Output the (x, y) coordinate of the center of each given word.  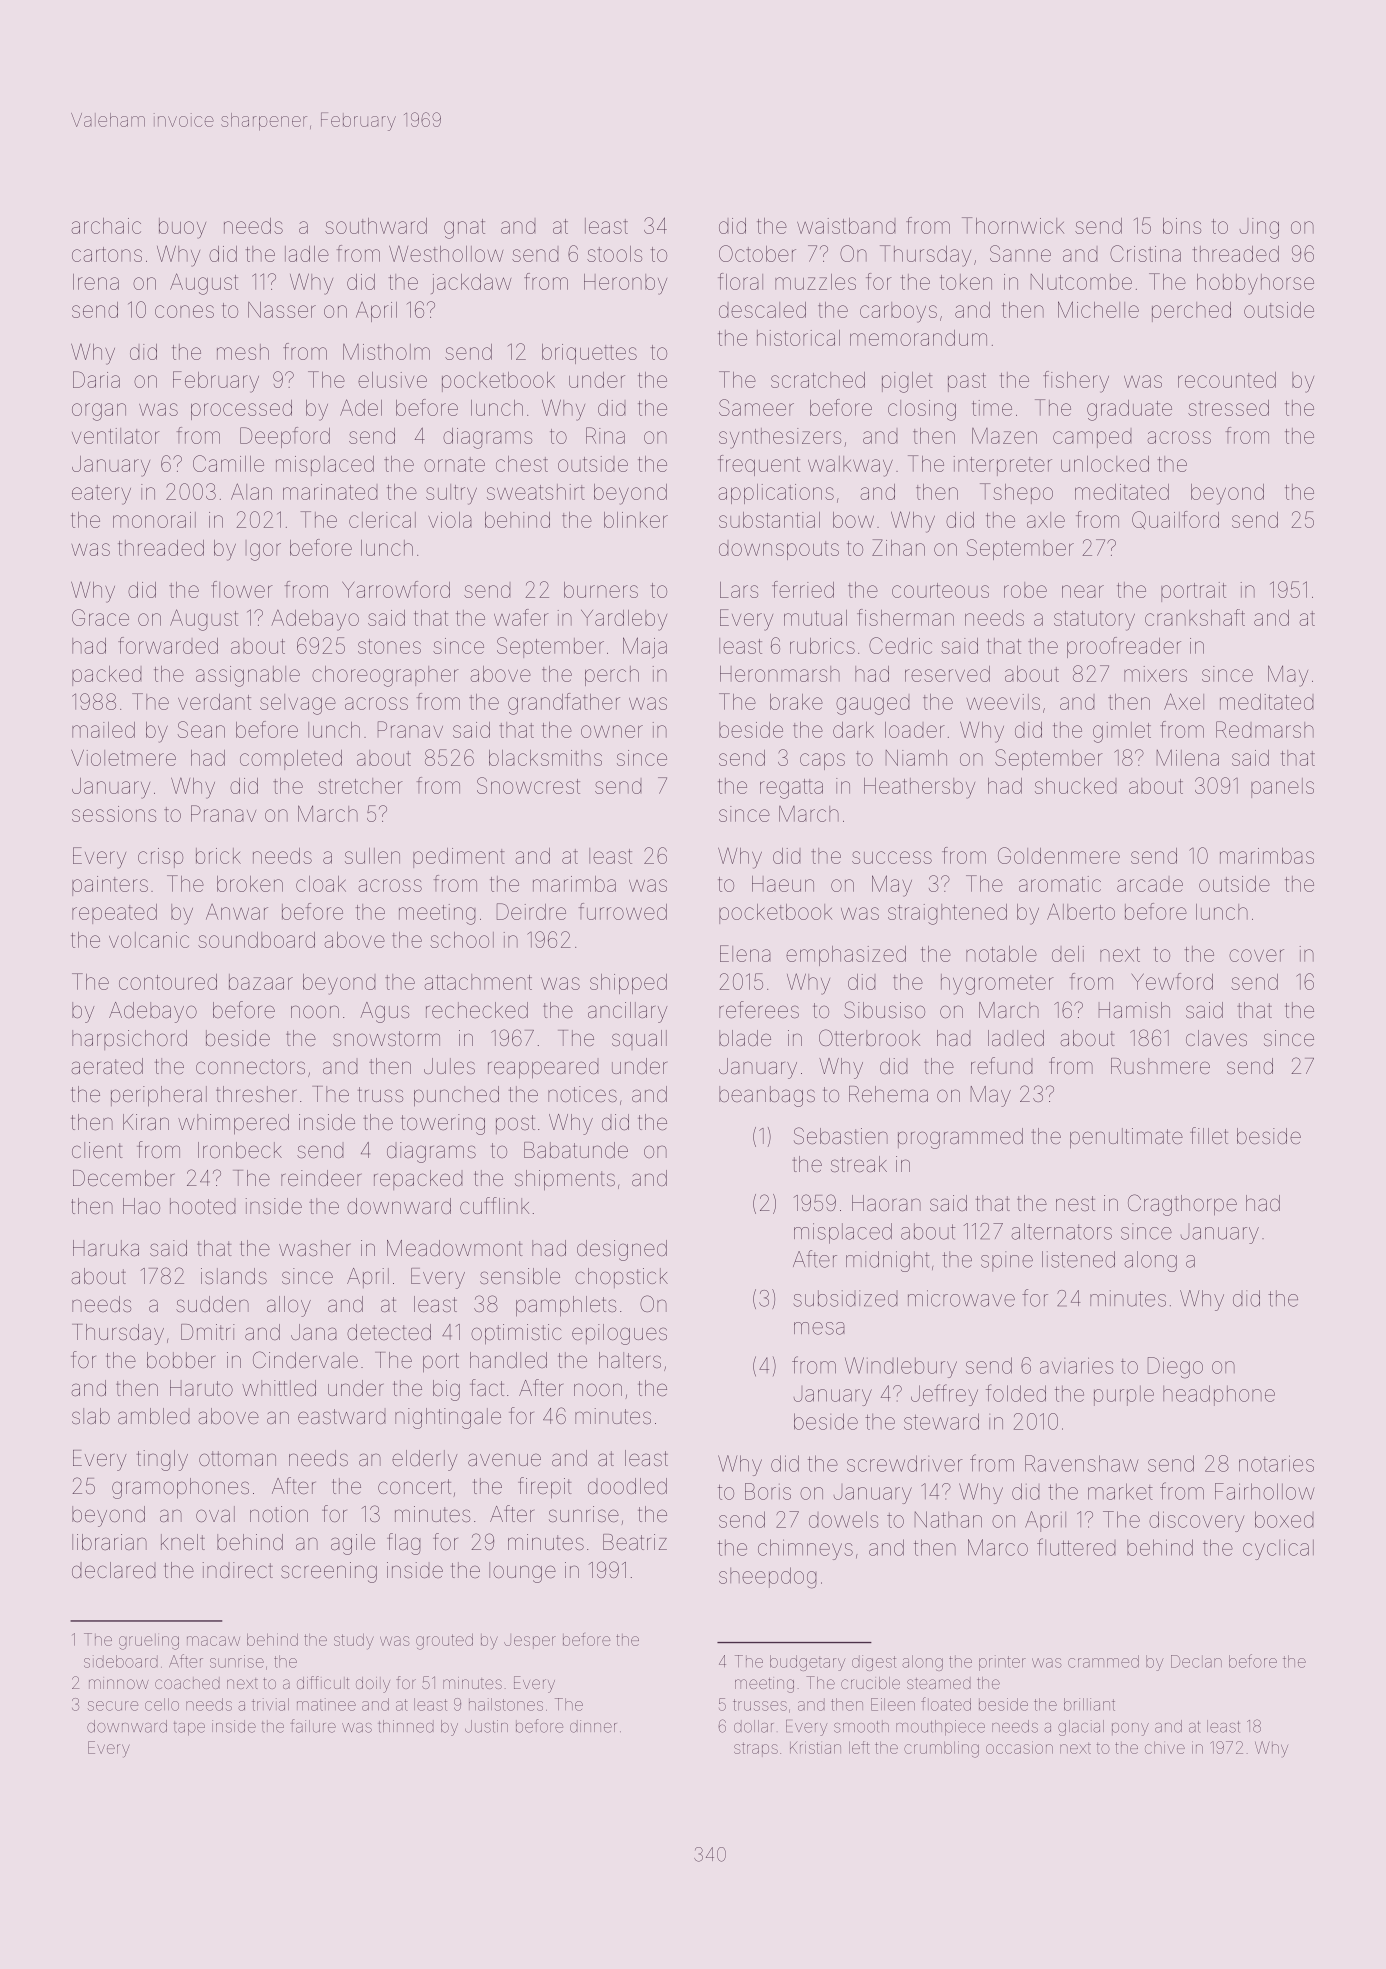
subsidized (845, 1298)
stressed (1228, 408)
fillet (1209, 1136)
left (859, 1747)
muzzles (815, 282)
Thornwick (1013, 225)
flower (242, 589)
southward (376, 226)
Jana (314, 1332)
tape (189, 1728)
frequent (759, 465)
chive (1165, 1748)
